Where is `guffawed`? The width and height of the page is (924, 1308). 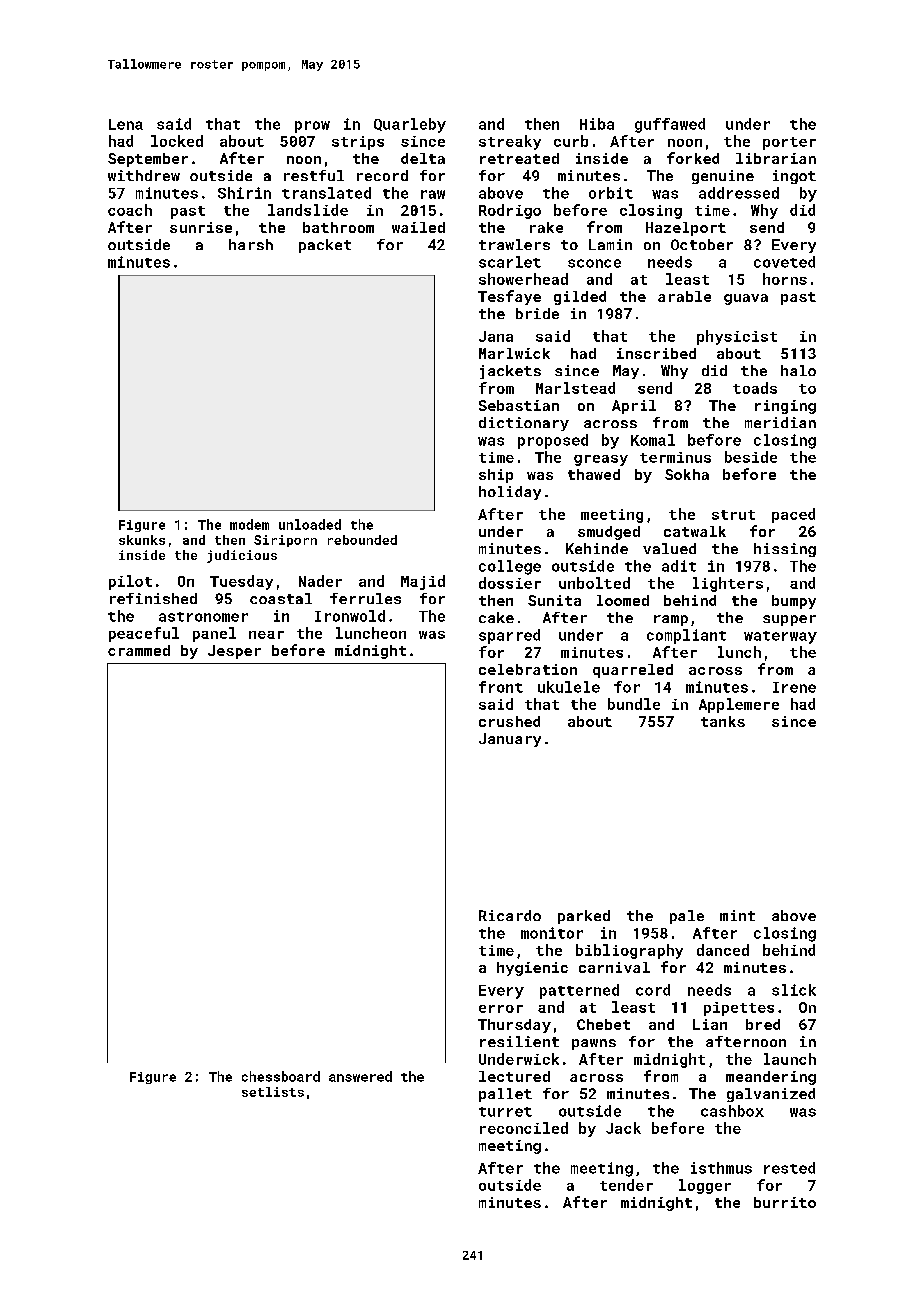 guffawed is located at coordinates (670, 125).
